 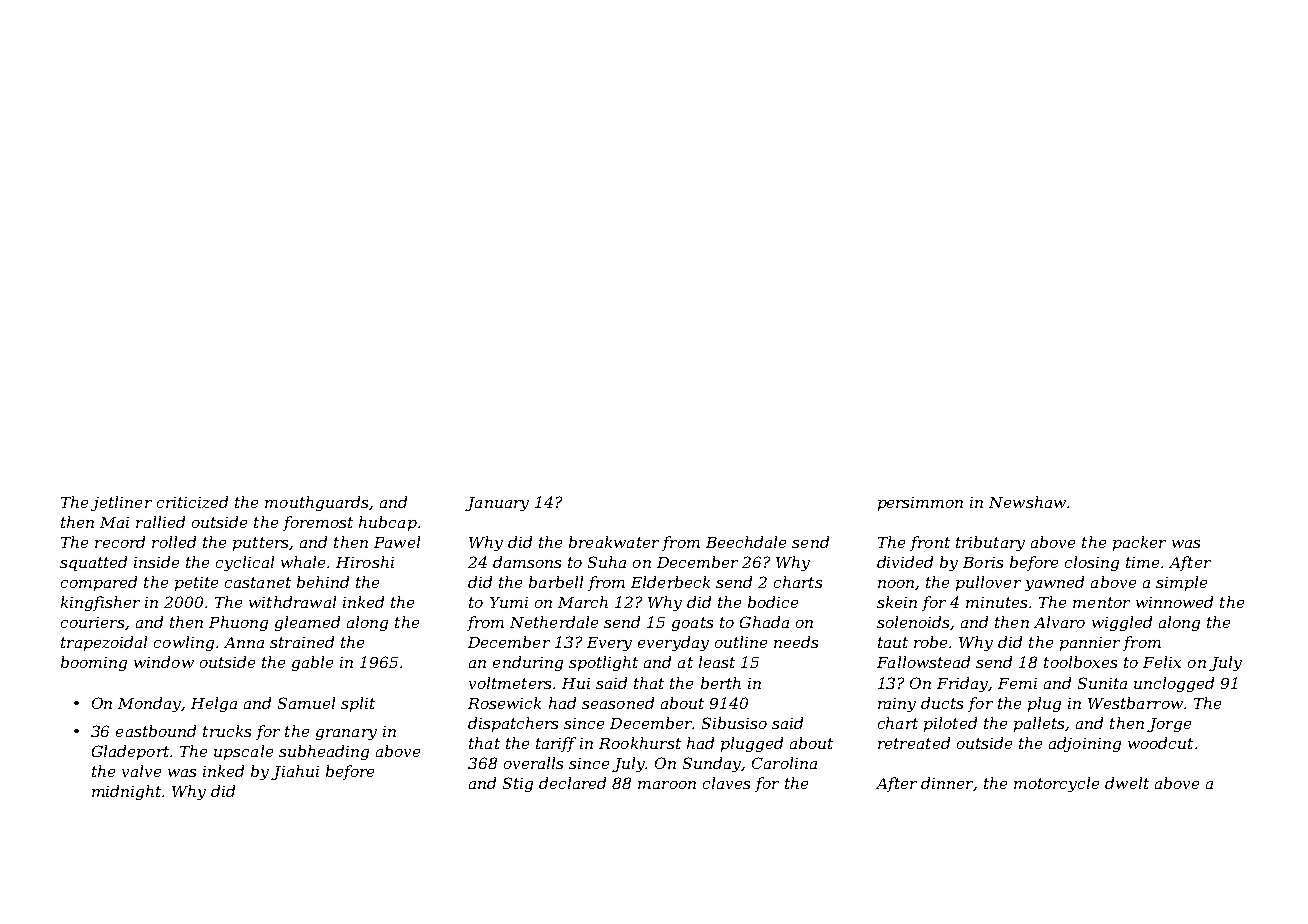 I want to click on Newshaw, so click(x=1027, y=502).
